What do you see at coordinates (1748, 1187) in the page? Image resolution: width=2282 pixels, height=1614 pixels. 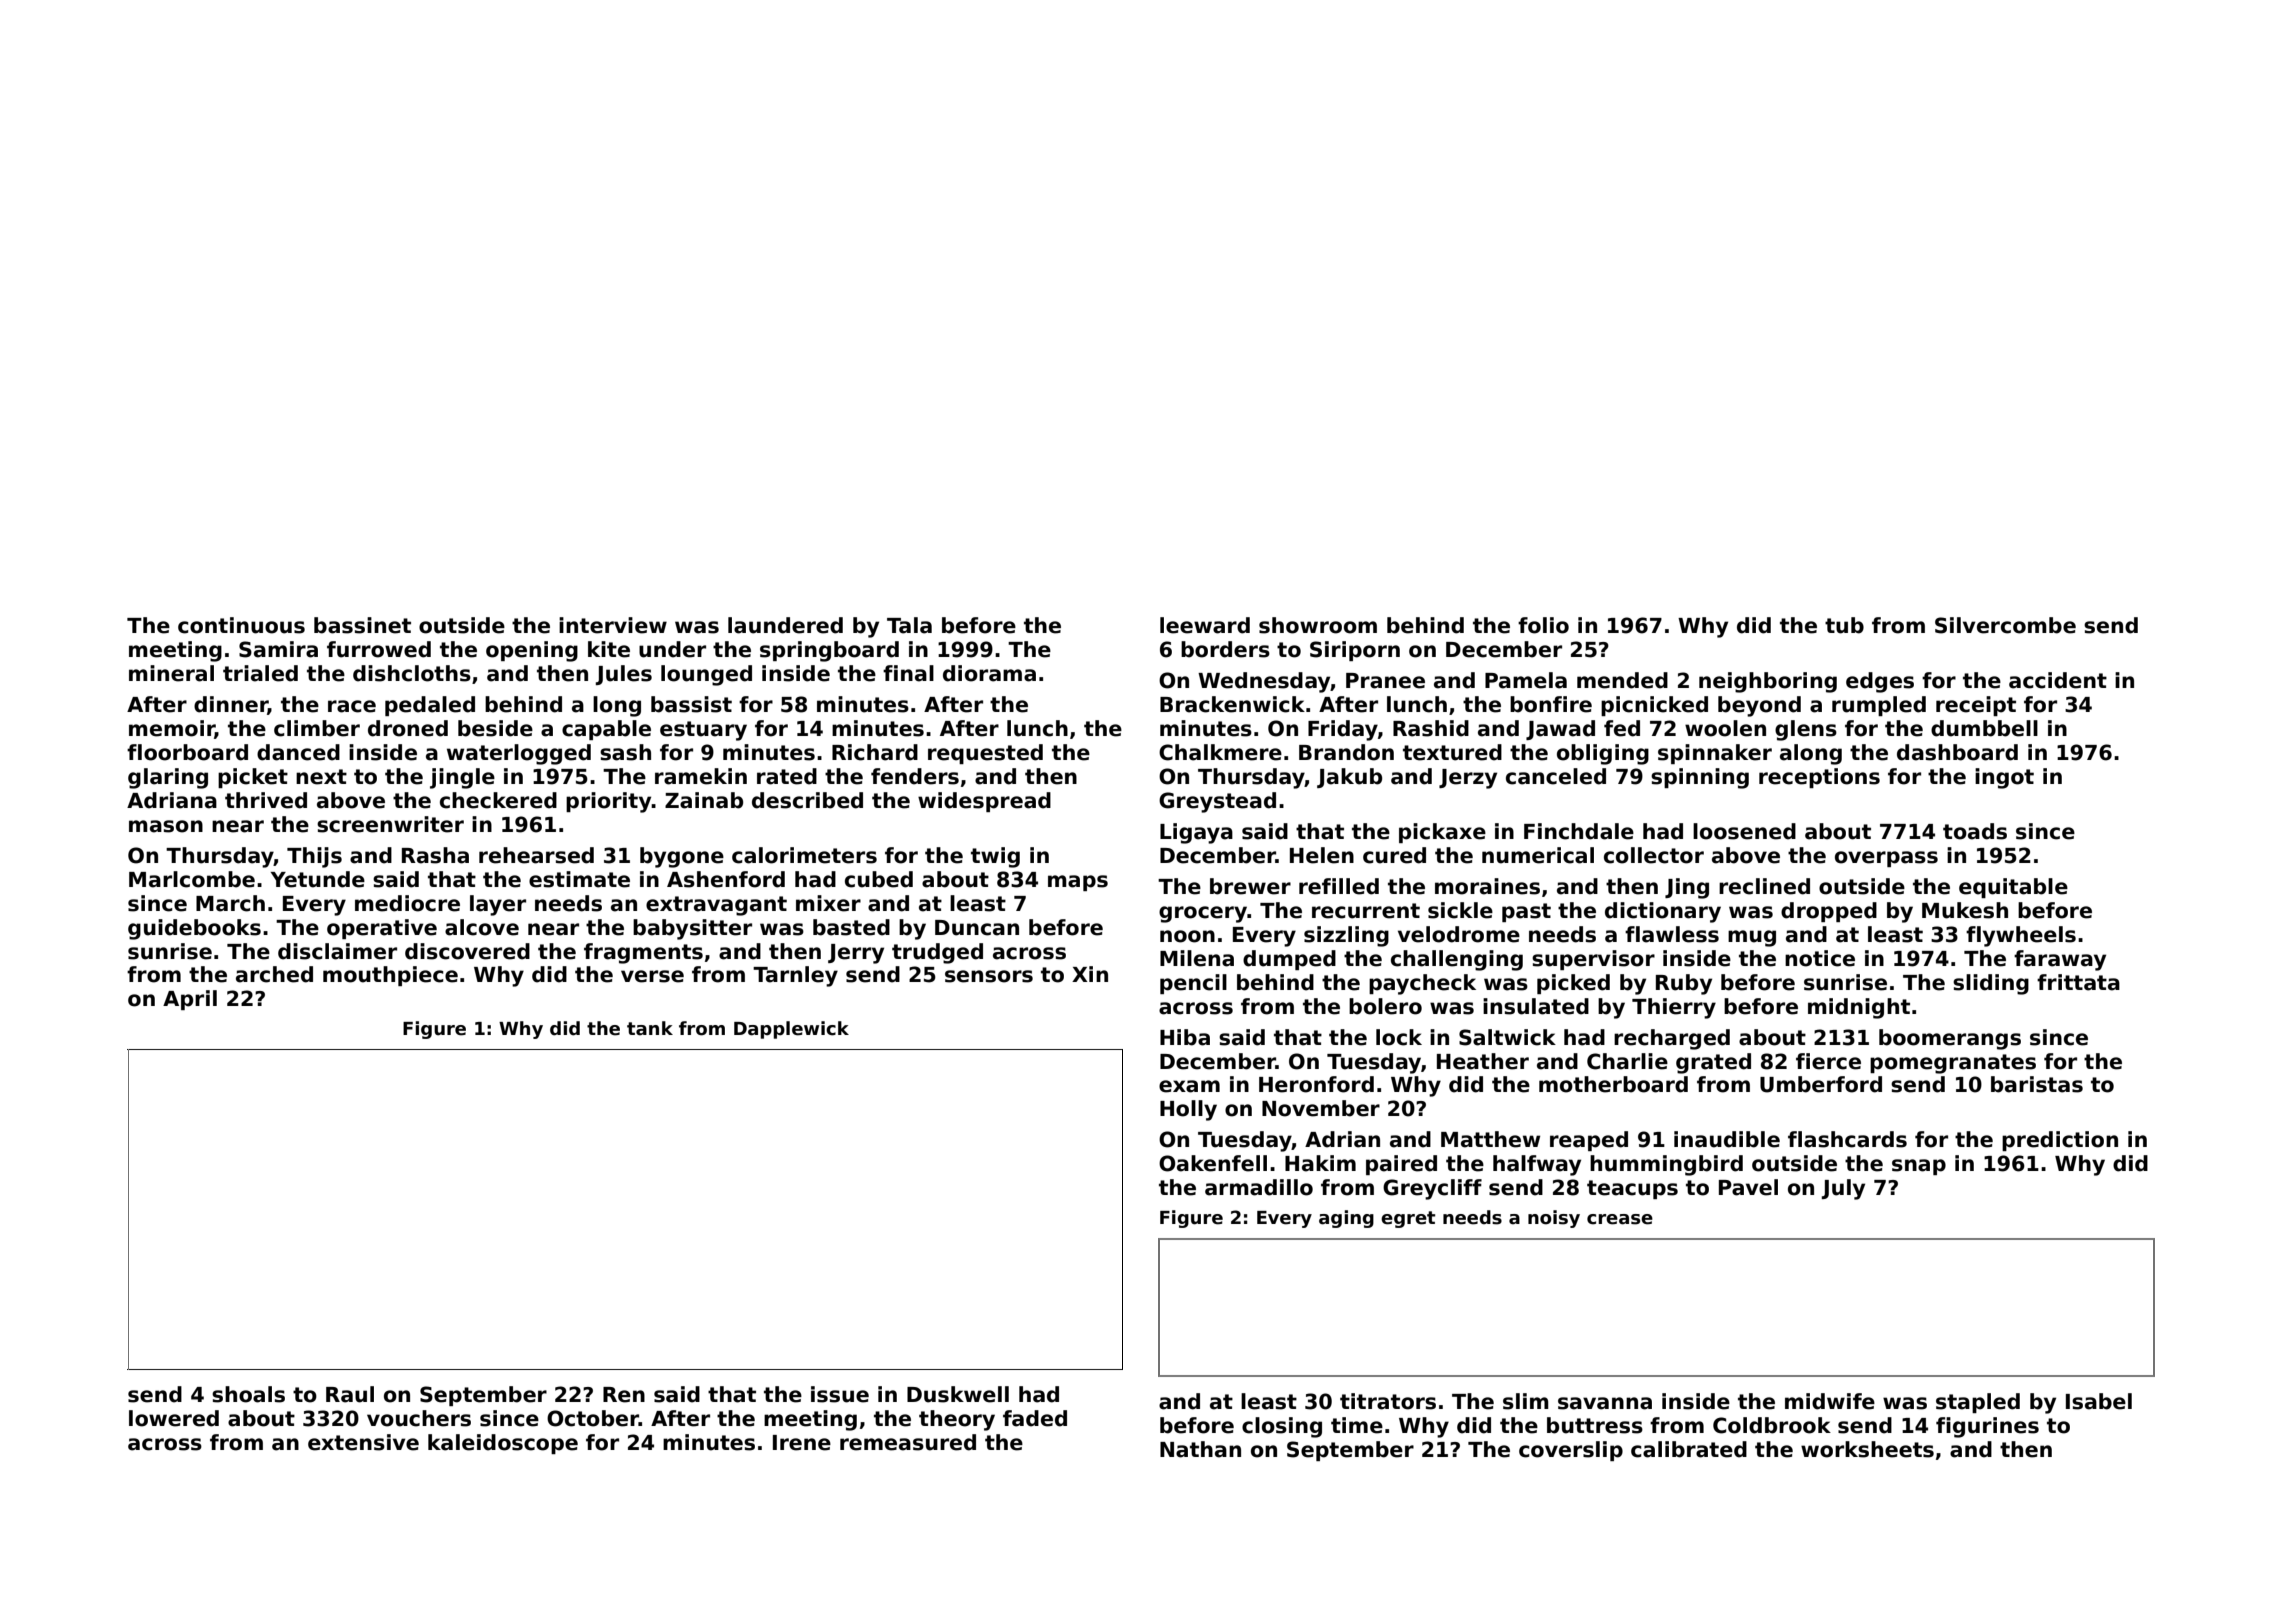 I see `Pavel` at bounding box center [1748, 1187].
